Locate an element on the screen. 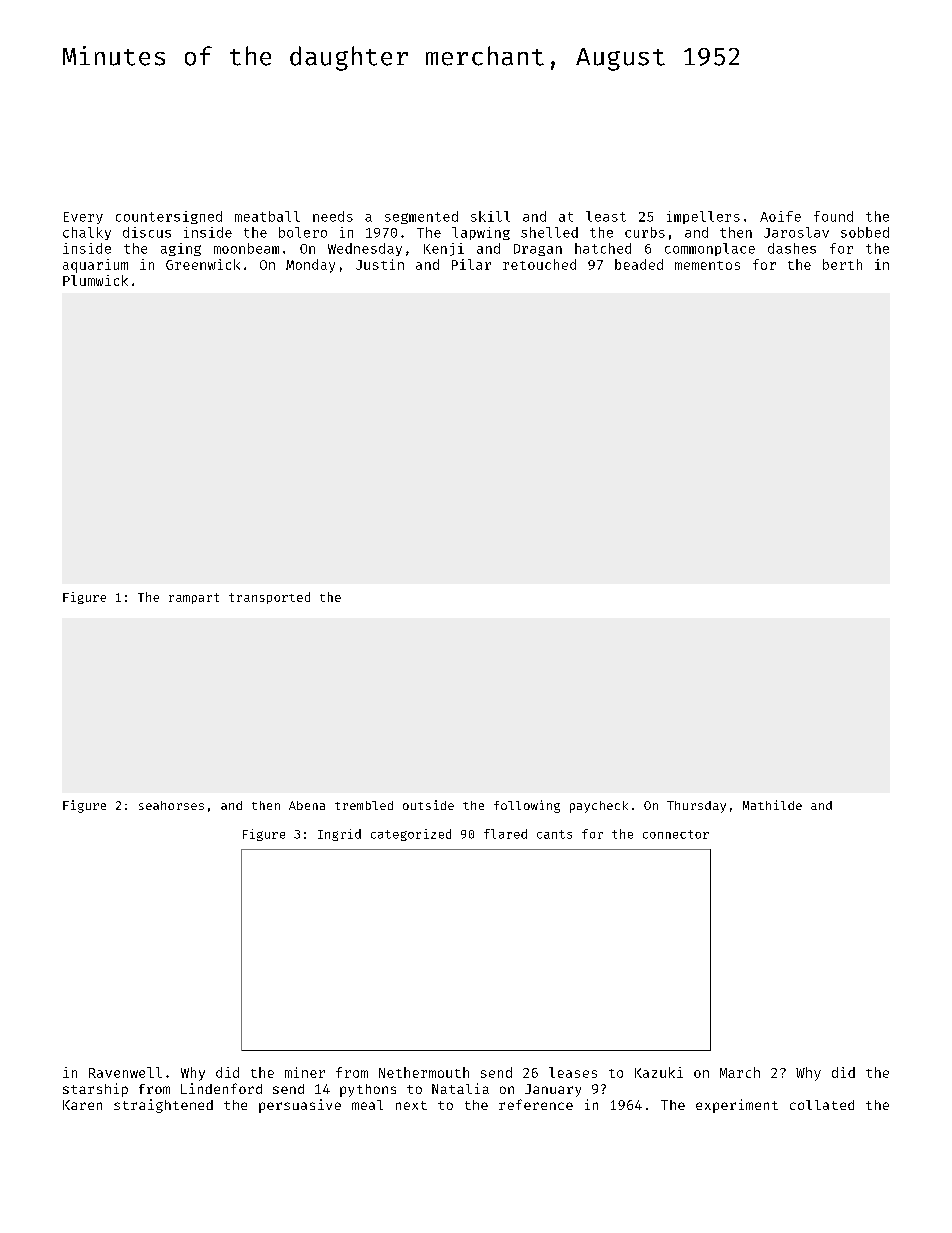 Image resolution: width=952 pixels, height=1233 pixels. flared is located at coordinates (505, 834).
